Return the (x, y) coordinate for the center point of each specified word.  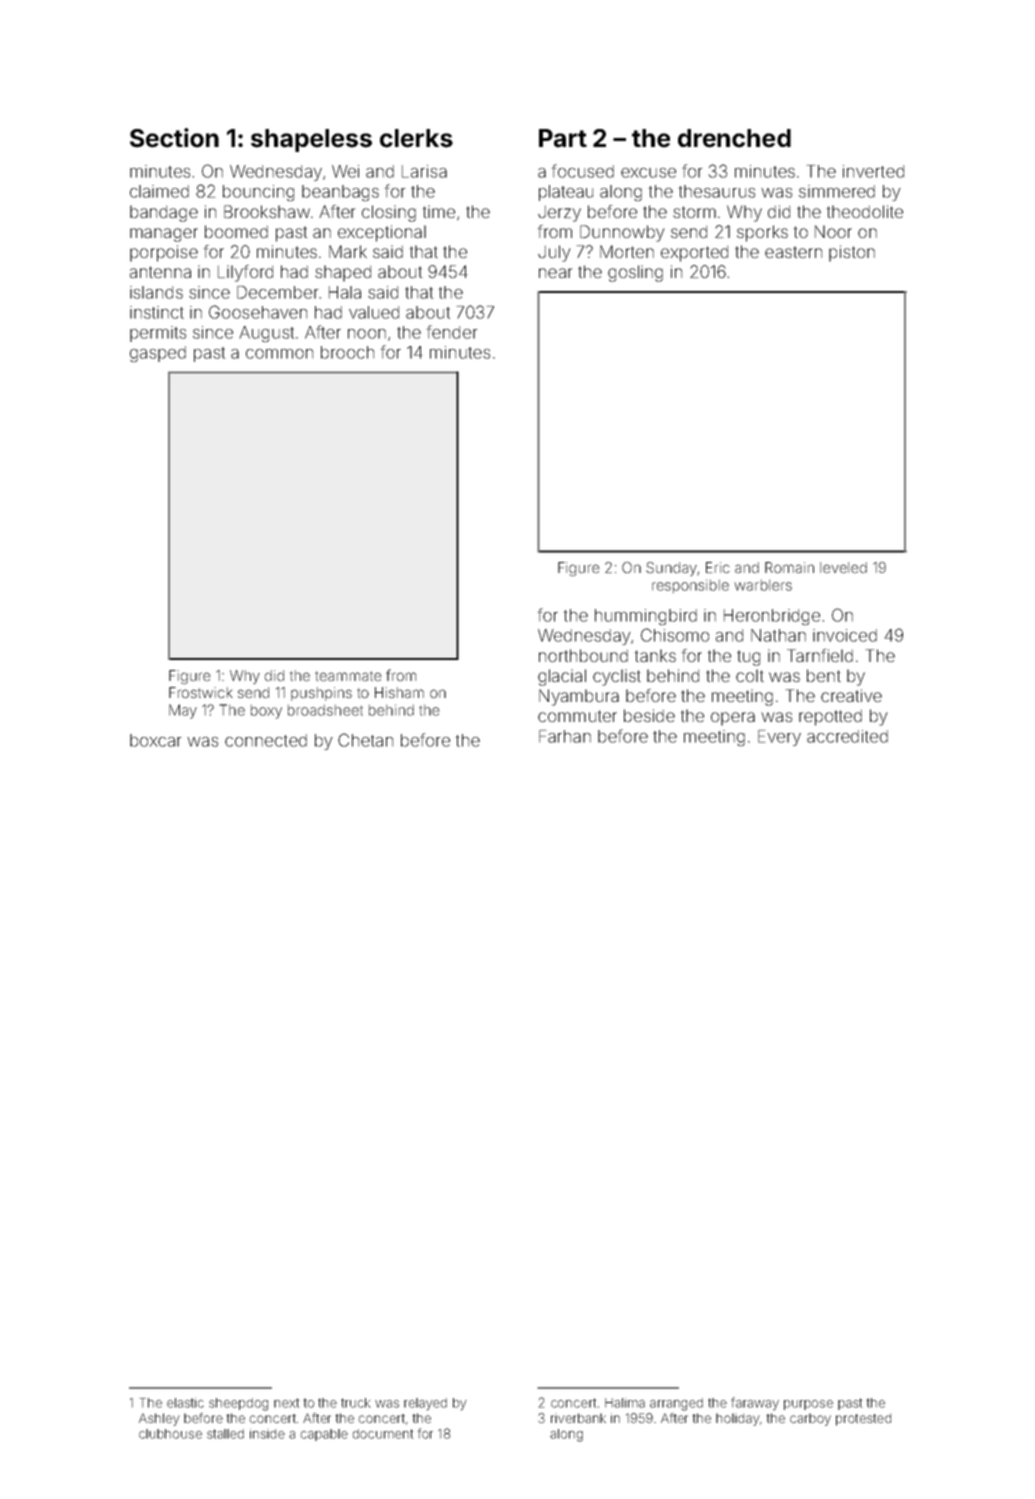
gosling (635, 273)
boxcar (155, 740)
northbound (583, 655)
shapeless (311, 140)
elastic (185, 1403)
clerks (416, 138)
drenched (734, 138)
